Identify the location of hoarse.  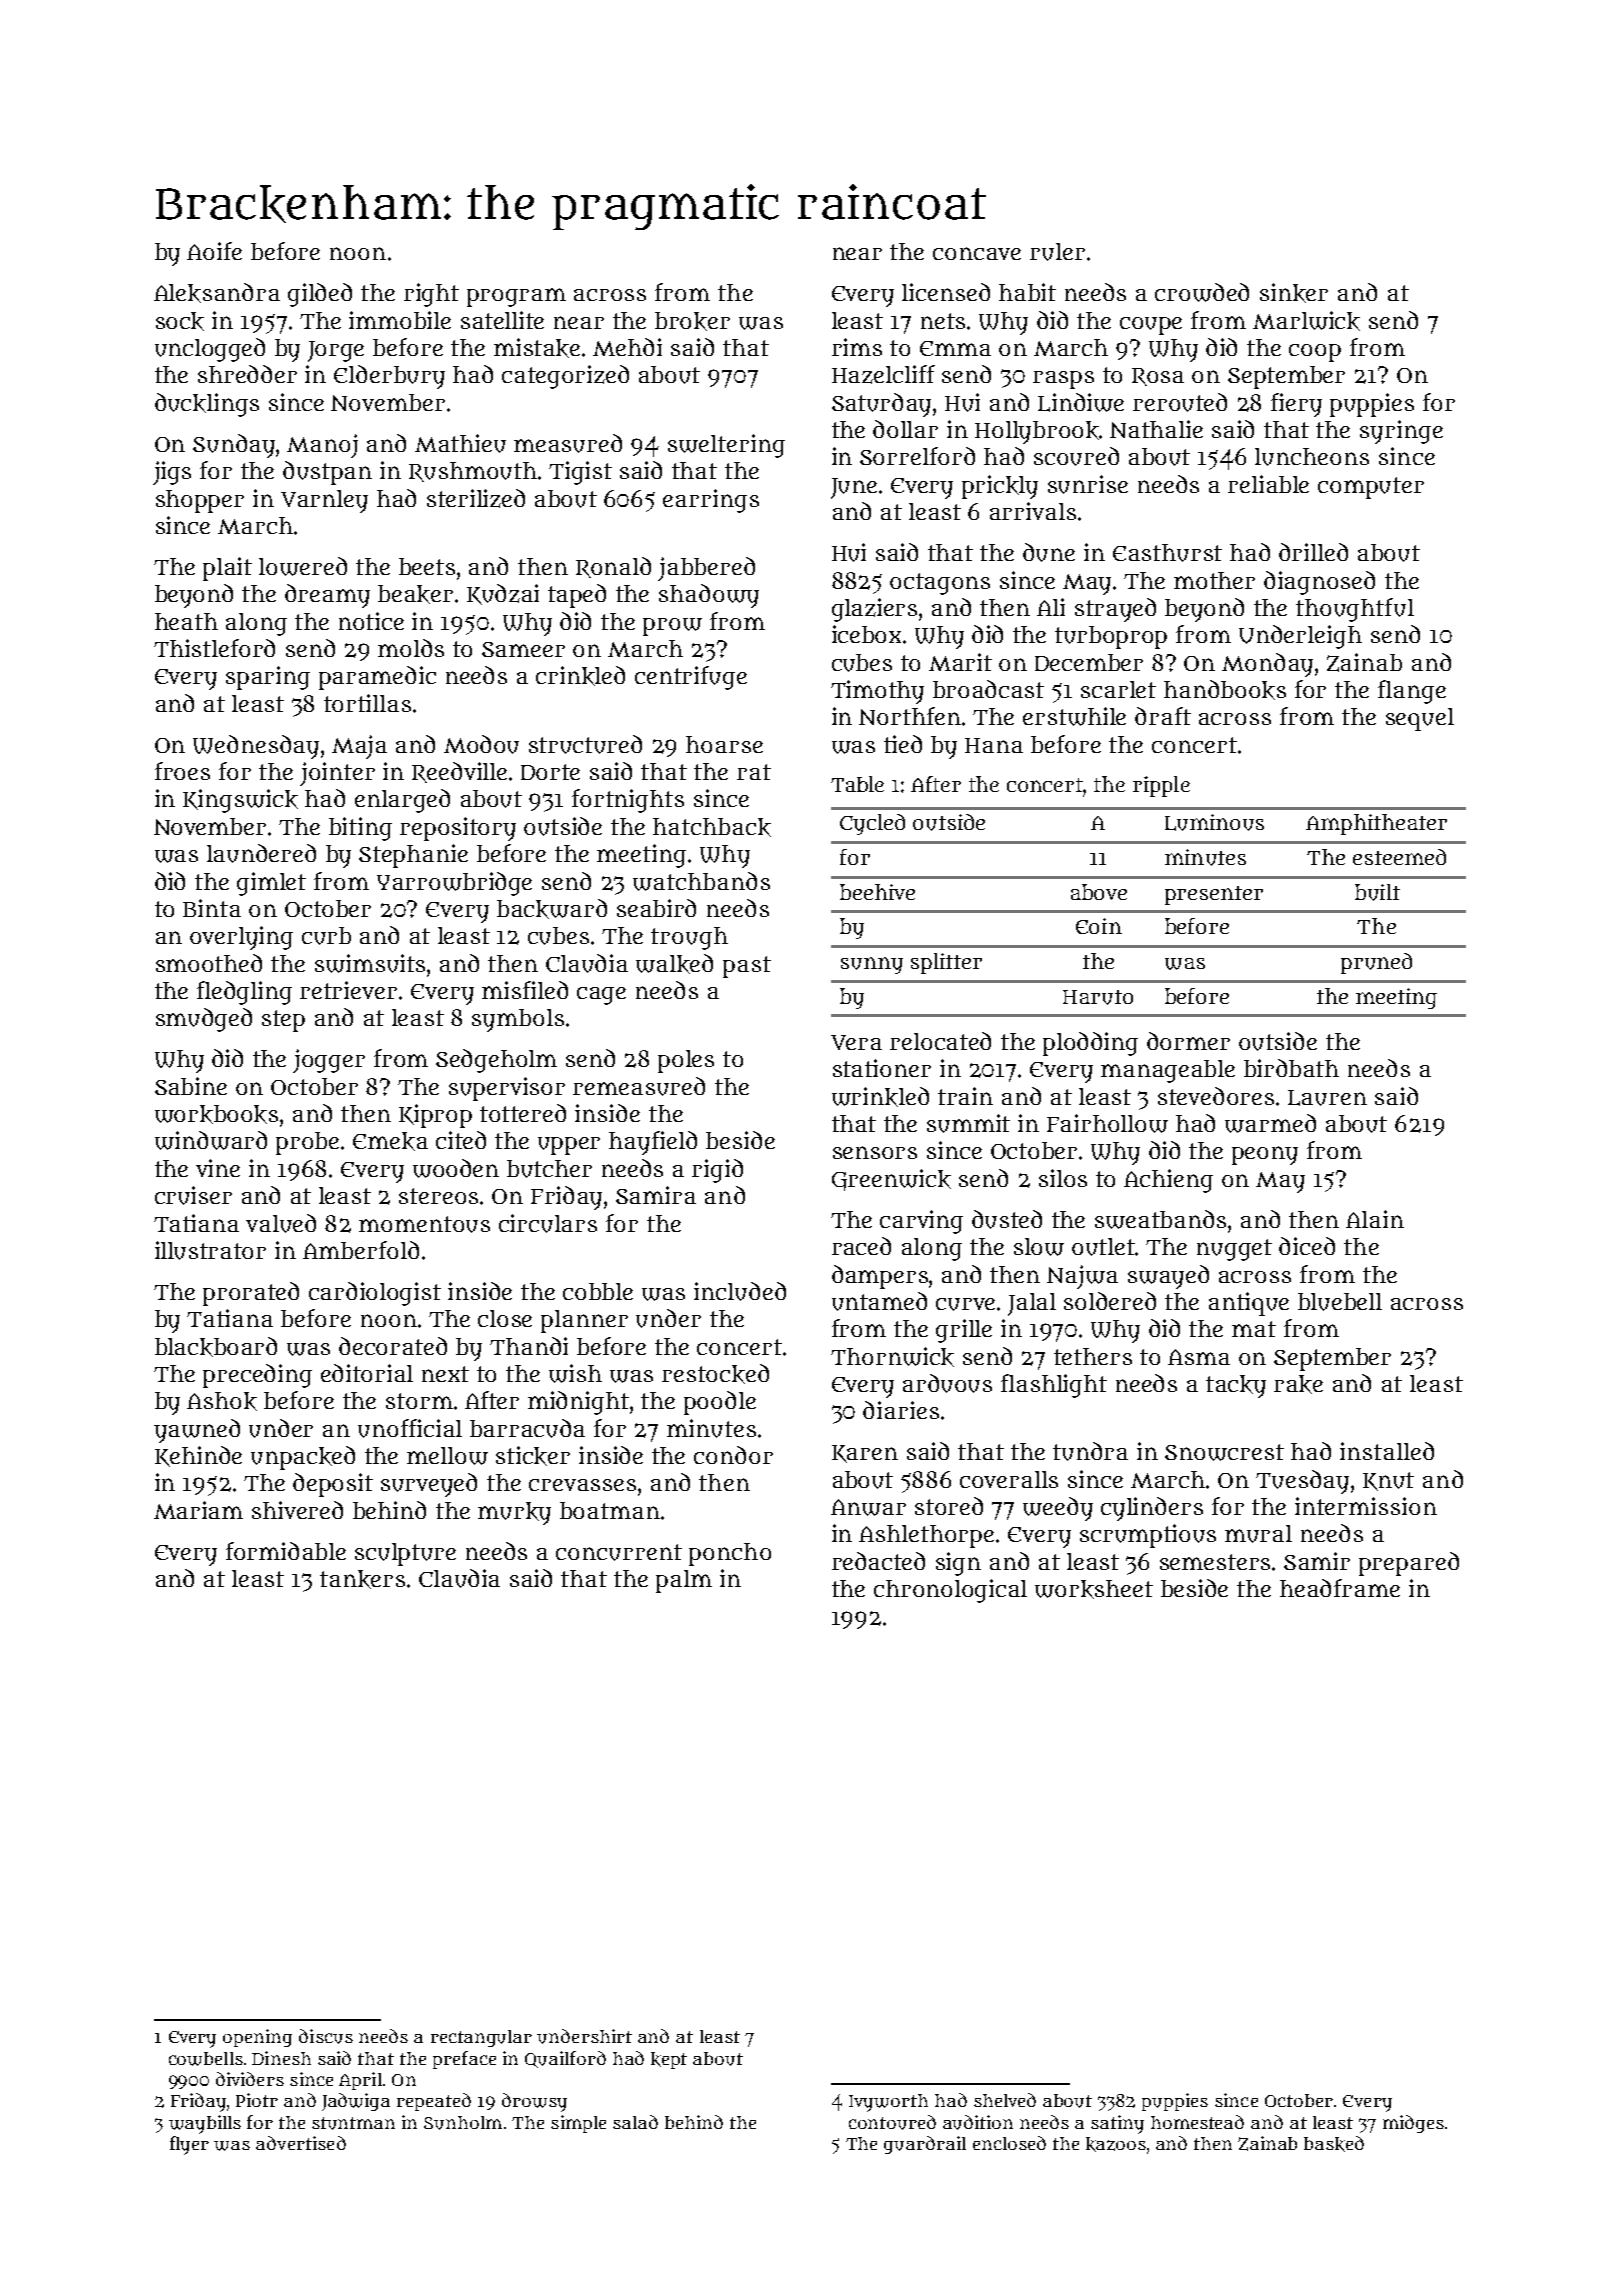
(724, 744).
